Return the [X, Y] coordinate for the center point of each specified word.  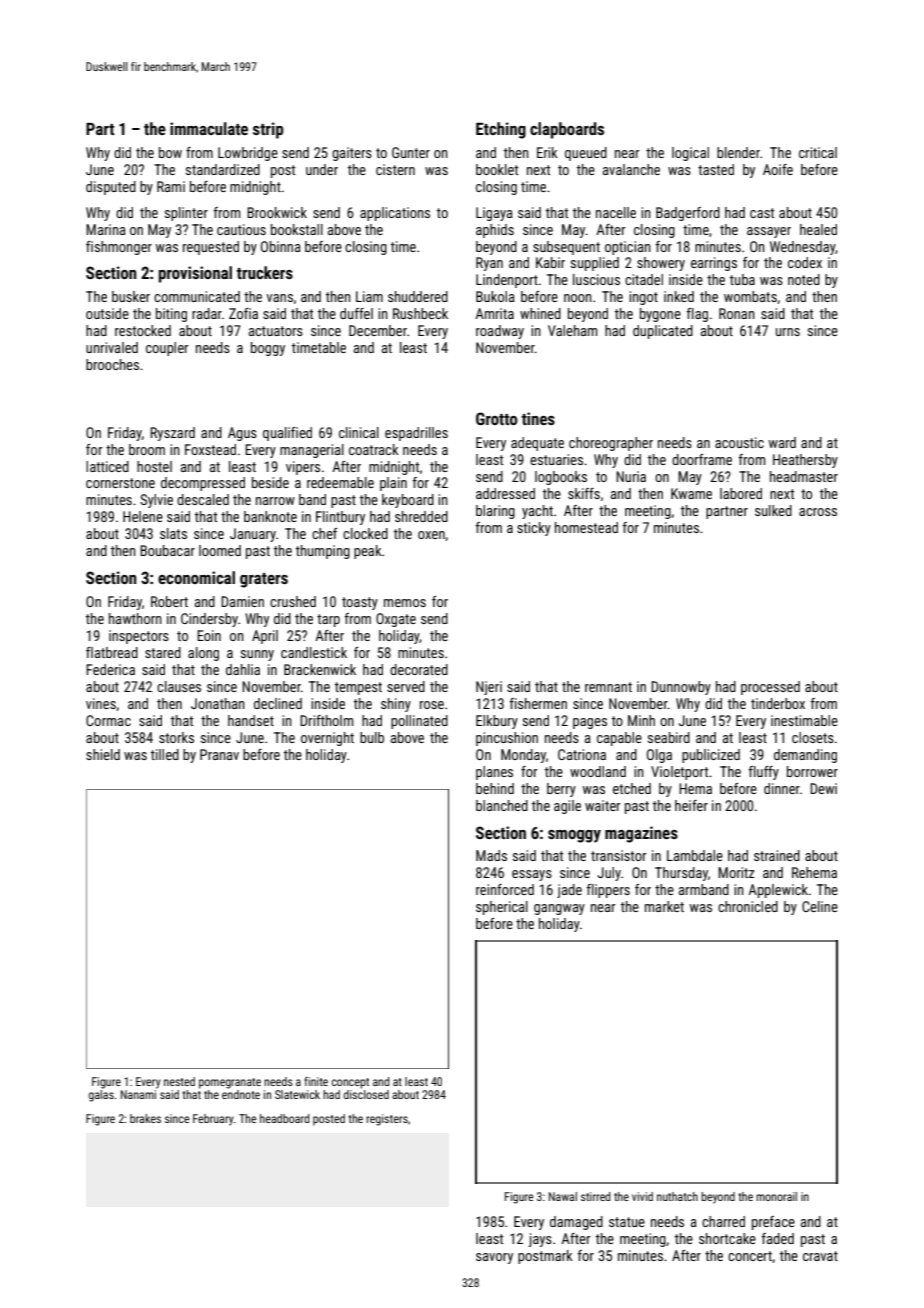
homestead [586, 527]
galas [101, 1096]
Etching [501, 130]
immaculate [209, 128]
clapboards [567, 130]
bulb [372, 737]
